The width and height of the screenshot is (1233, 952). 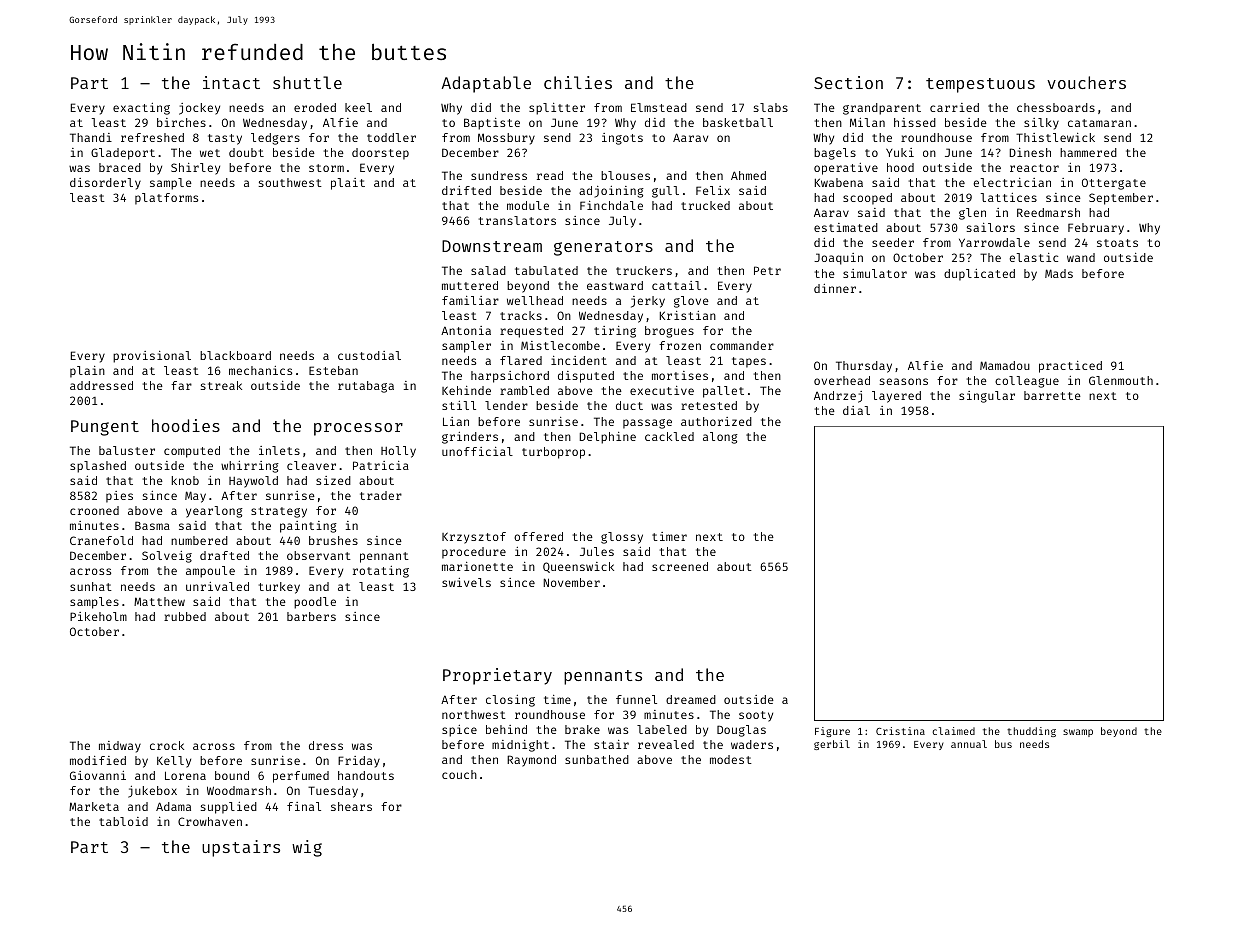 What do you see at coordinates (301, 777) in the screenshot?
I see `perfumed` at bounding box center [301, 777].
